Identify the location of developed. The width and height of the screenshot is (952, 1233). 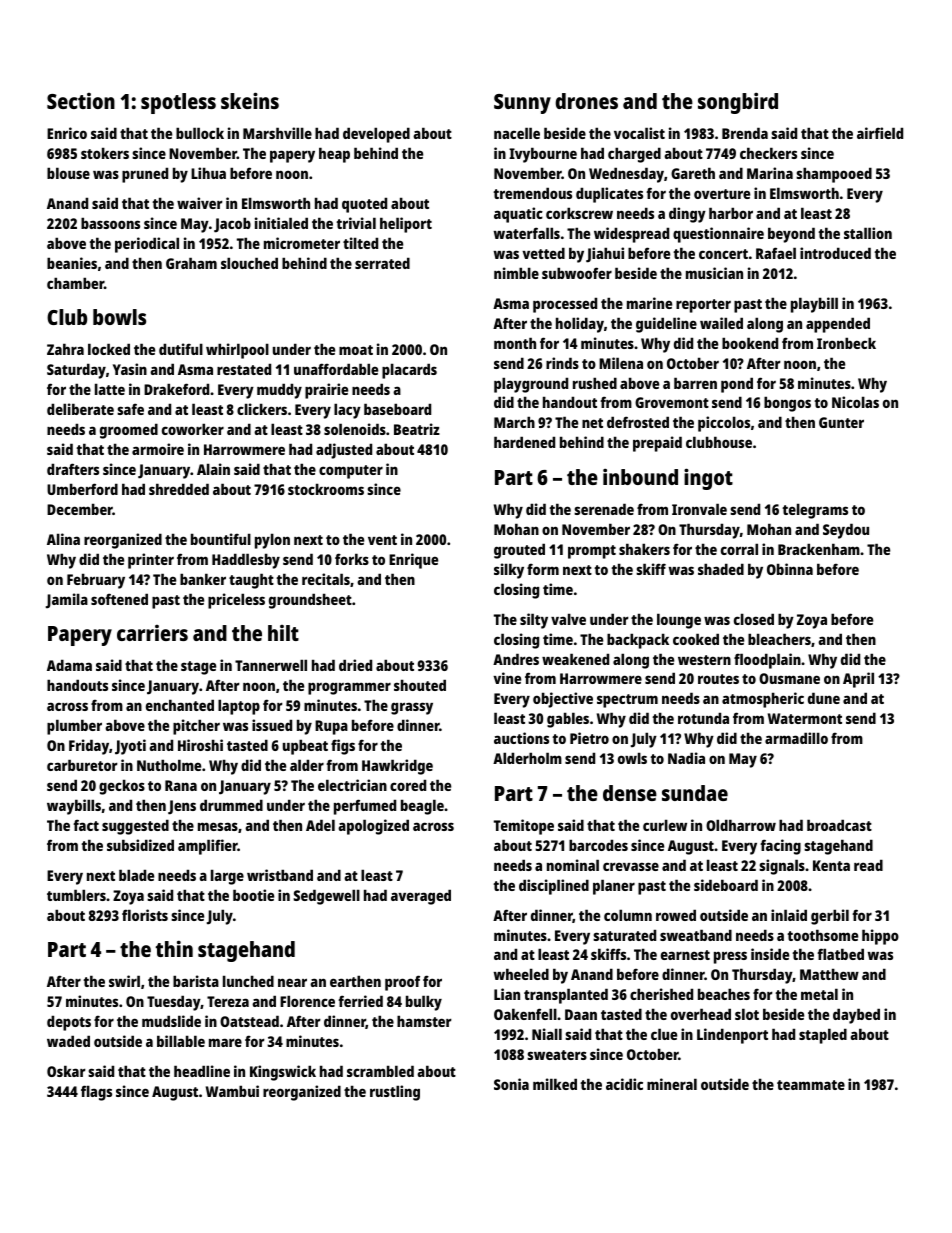
(376, 135).
